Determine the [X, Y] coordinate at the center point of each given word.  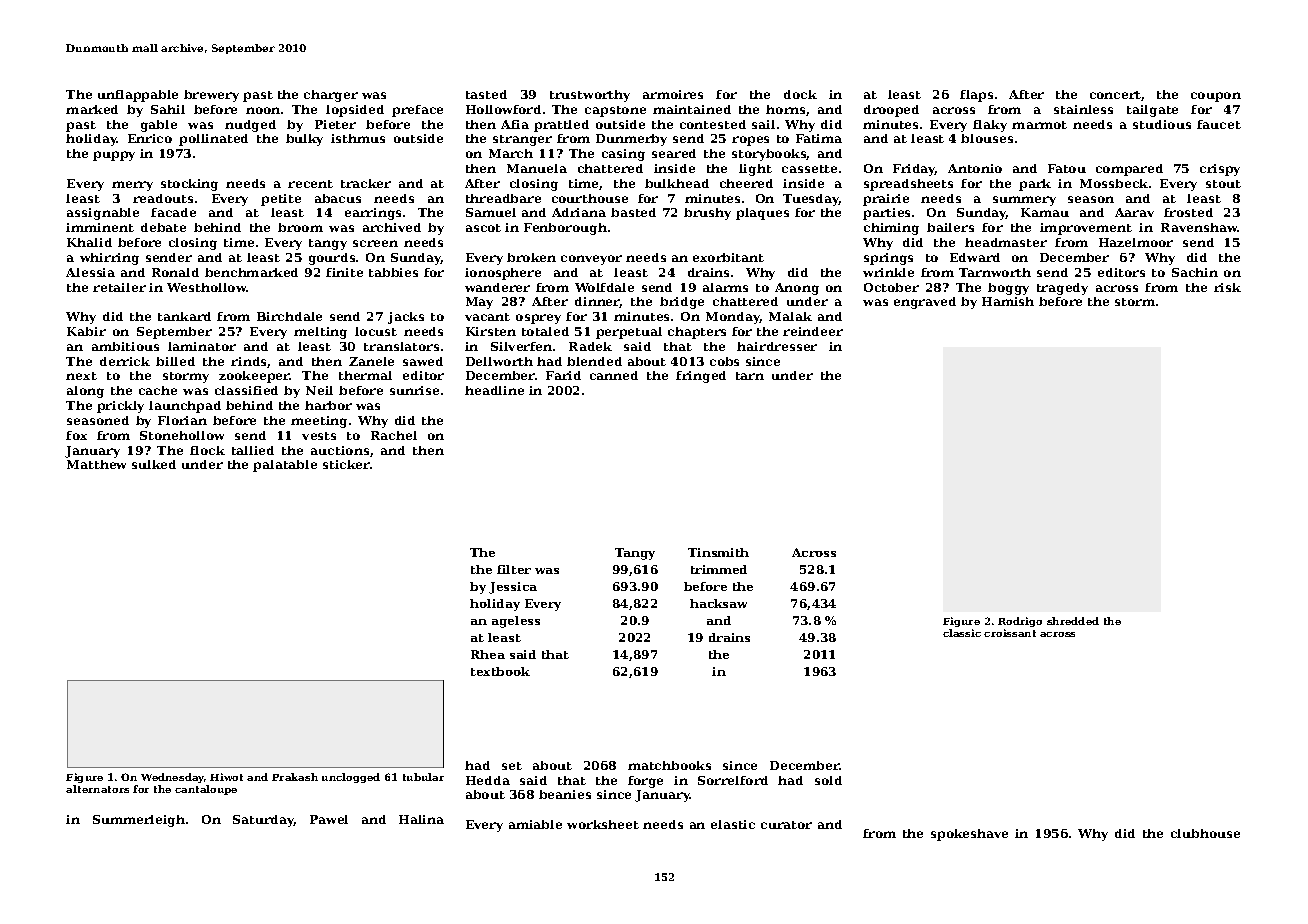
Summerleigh [139, 821]
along [85, 392]
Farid [563, 375]
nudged [250, 126]
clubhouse [1205, 833]
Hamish [1008, 301]
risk [1227, 287]
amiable [535, 824]
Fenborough [565, 229]
